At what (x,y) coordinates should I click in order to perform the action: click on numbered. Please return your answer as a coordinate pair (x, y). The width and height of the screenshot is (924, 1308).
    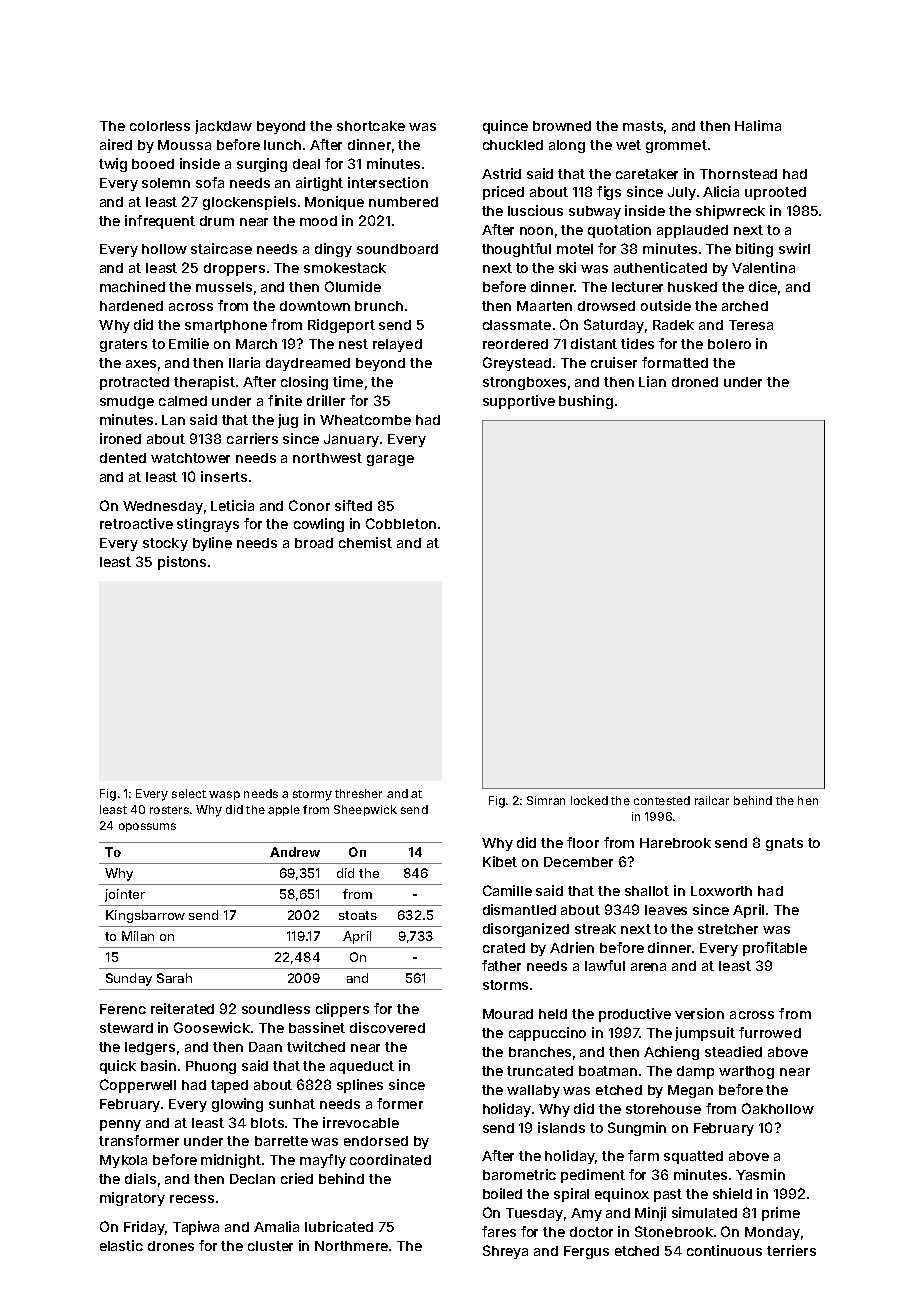
    Looking at the image, I should click on (403, 202).
